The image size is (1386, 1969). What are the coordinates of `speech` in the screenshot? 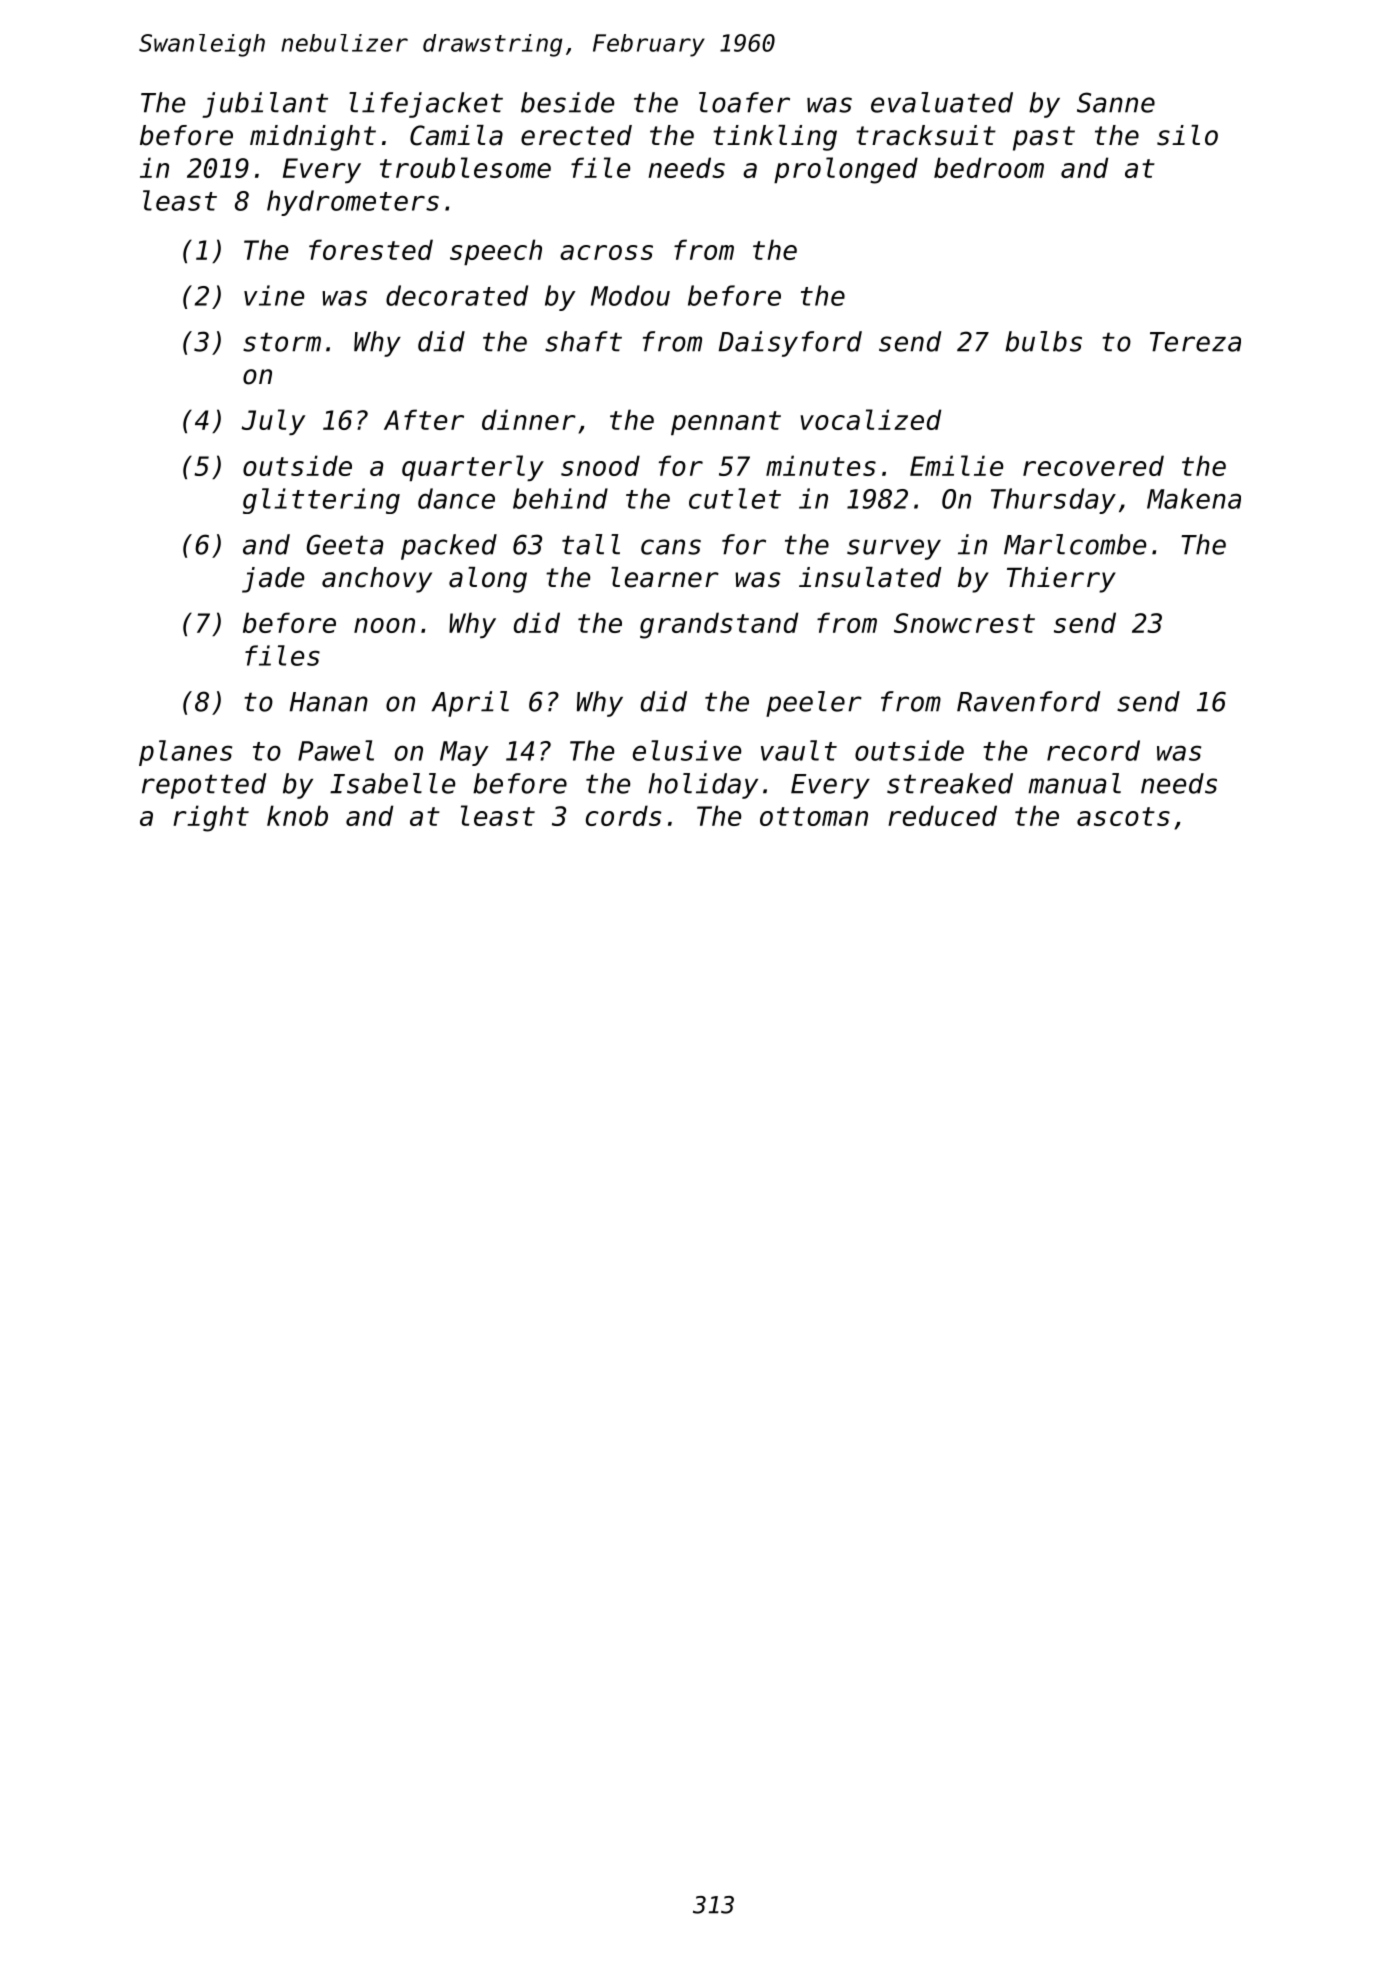 It's located at (496, 252).
